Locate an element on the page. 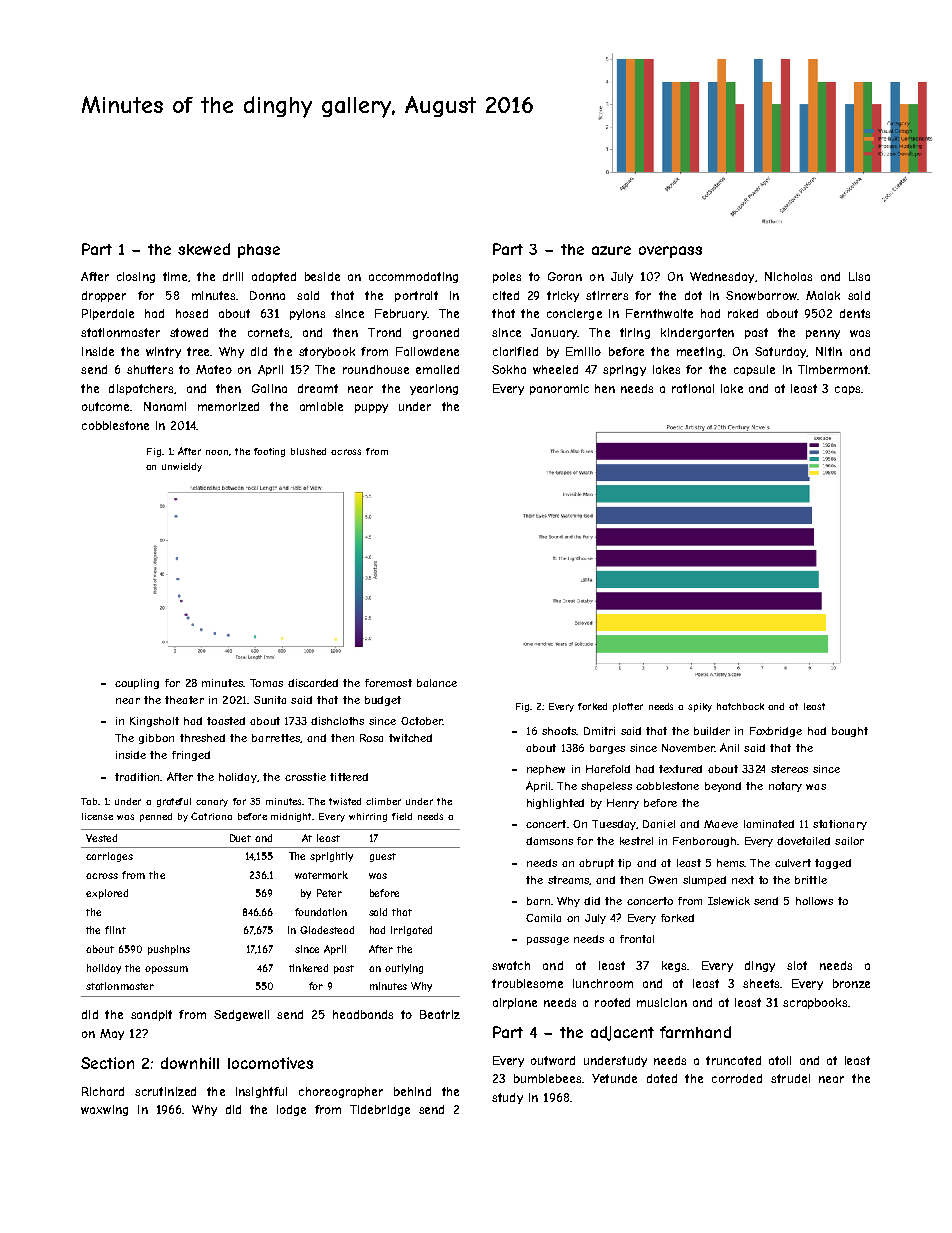 The height and width of the image is (1233, 952). bought is located at coordinates (850, 732).
